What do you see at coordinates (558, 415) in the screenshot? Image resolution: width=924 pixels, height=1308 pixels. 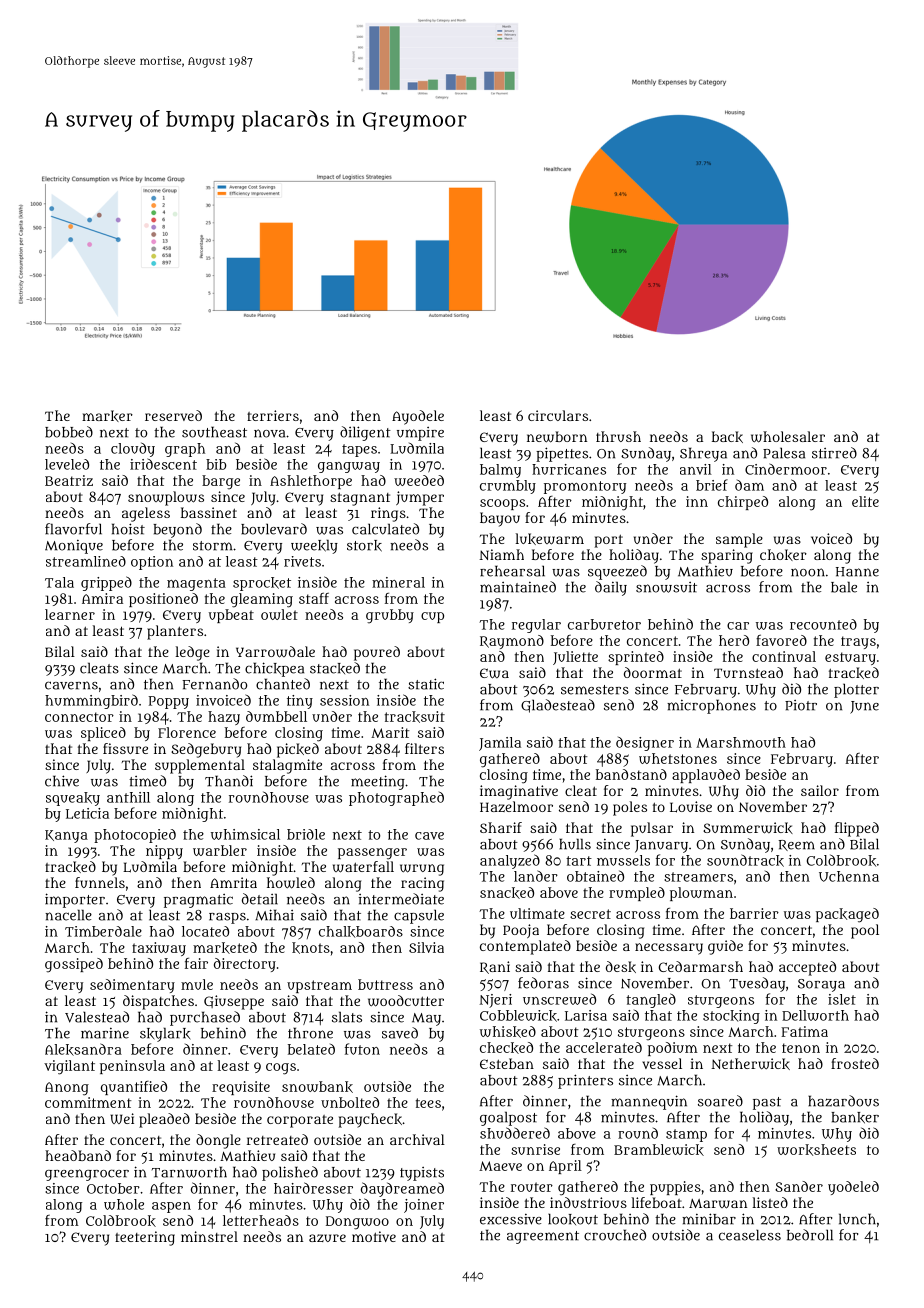 I see `circulars` at bounding box center [558, 415].
